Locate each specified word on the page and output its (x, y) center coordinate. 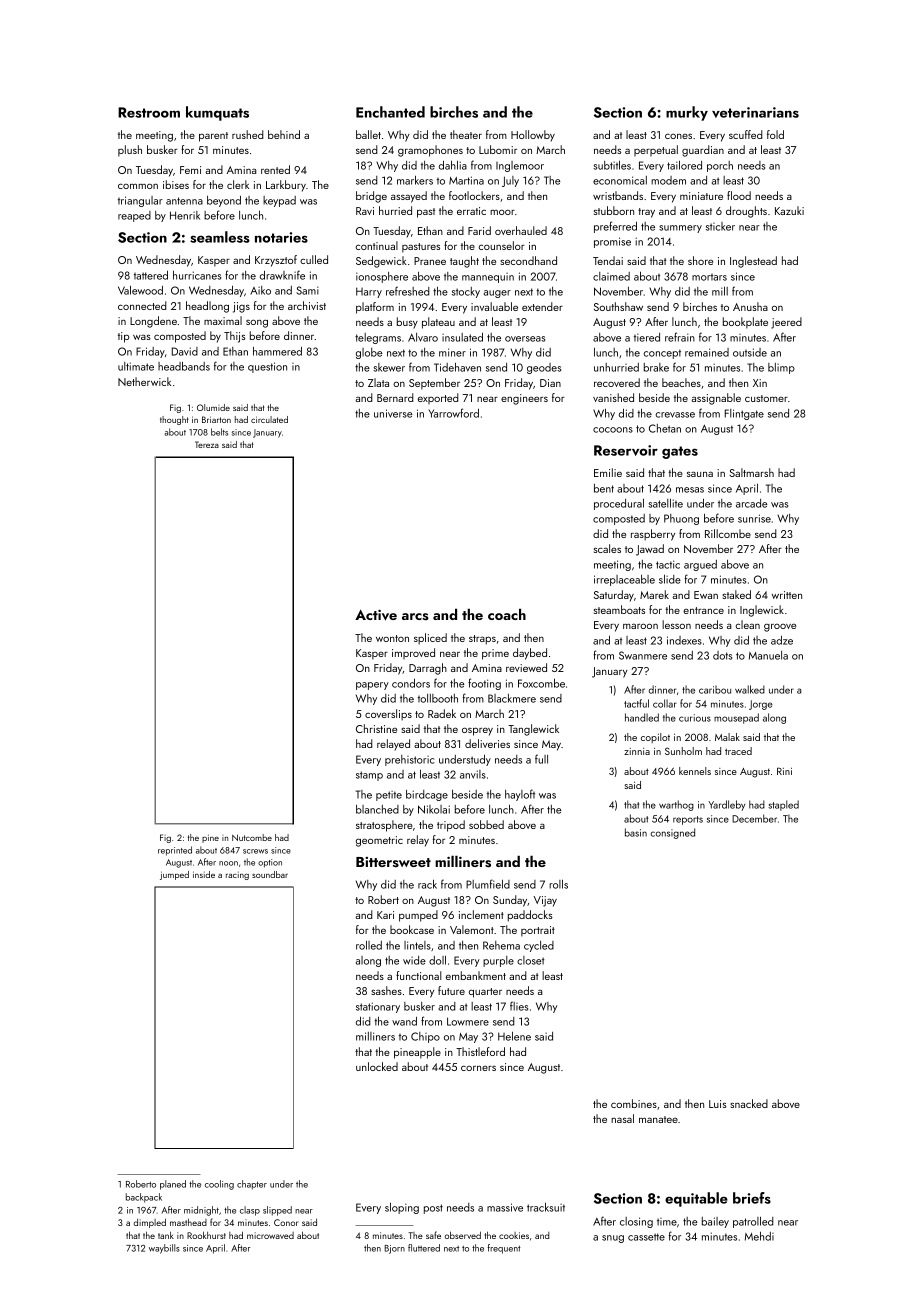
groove (780, 627)
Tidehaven (457, 367)
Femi (190, 170)
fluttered (424, 1248)
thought (174, 420)
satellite (665, 503)
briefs (752, 1198)
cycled (539, 946)
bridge (371, 197)
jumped (174, 875)
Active (376, 615)
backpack (144, 1198)
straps (482, 640)
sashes (386, 990)
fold (775, 134)
